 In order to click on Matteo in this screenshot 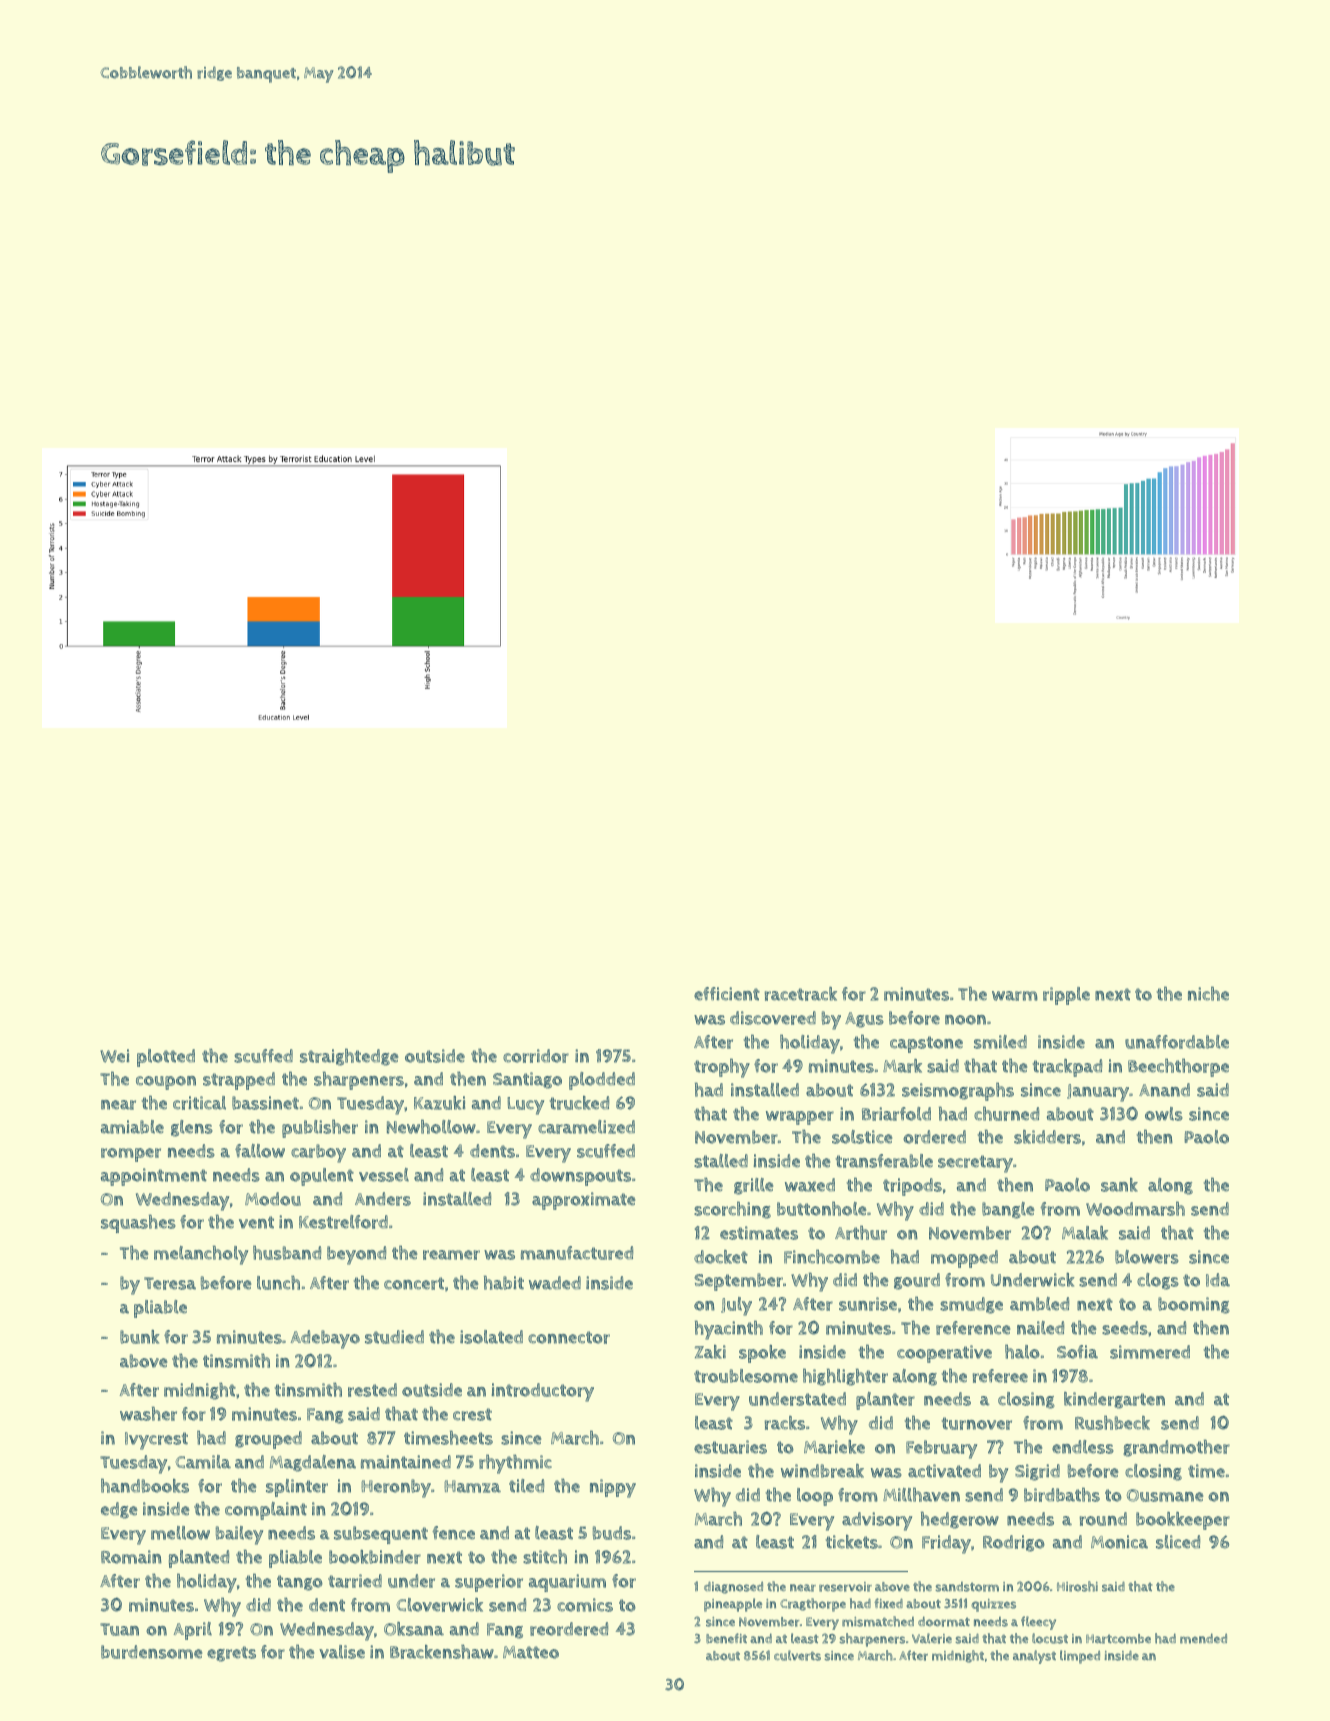, I will do `click(531, 1652)`.
